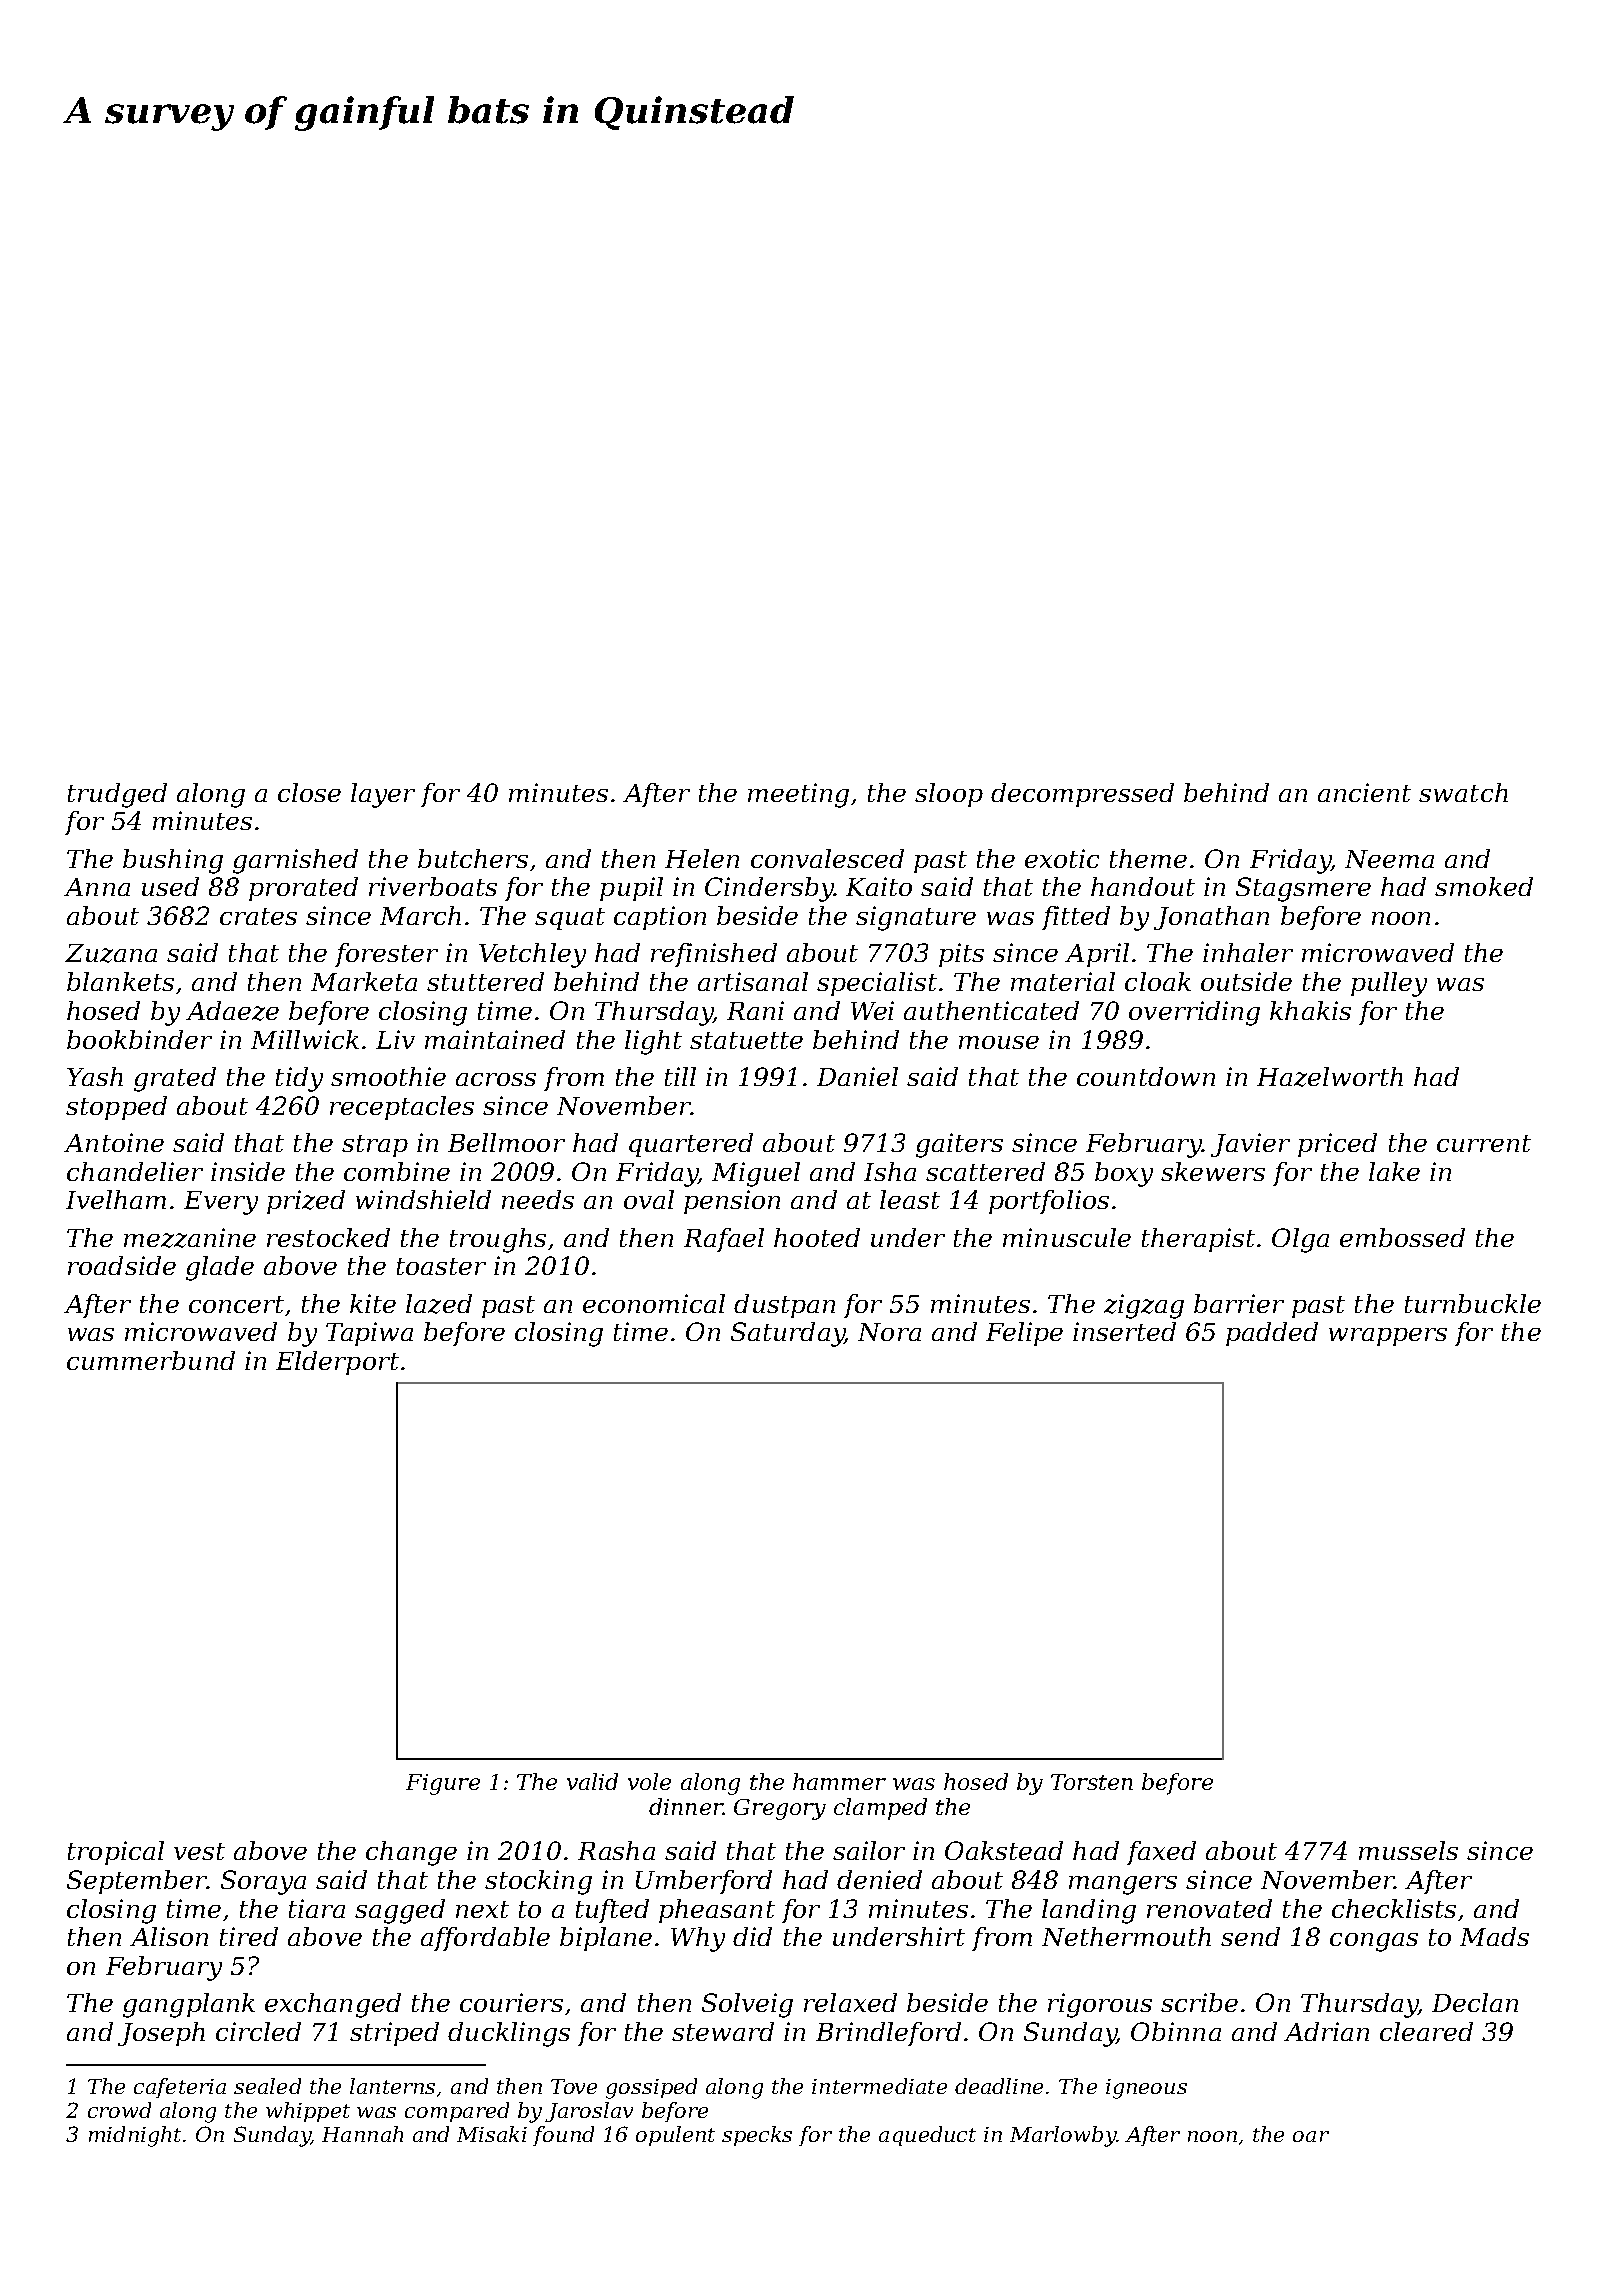 This screenshot has height=2292, width=1620. I want to click on priced, so click(1337, 1145).
